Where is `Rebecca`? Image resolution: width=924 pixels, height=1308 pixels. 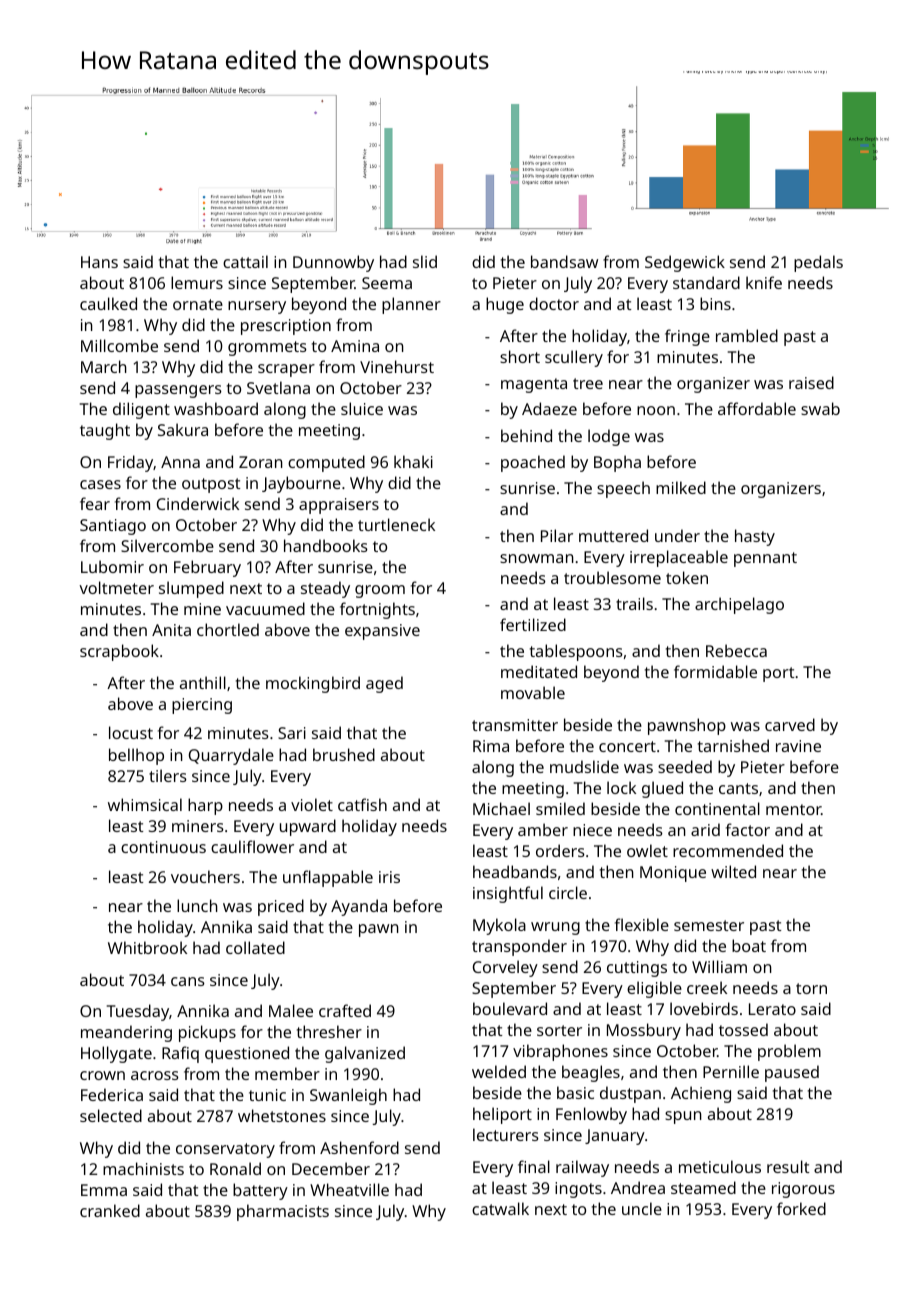 Rebecca is located at coordinates (736, 650).
